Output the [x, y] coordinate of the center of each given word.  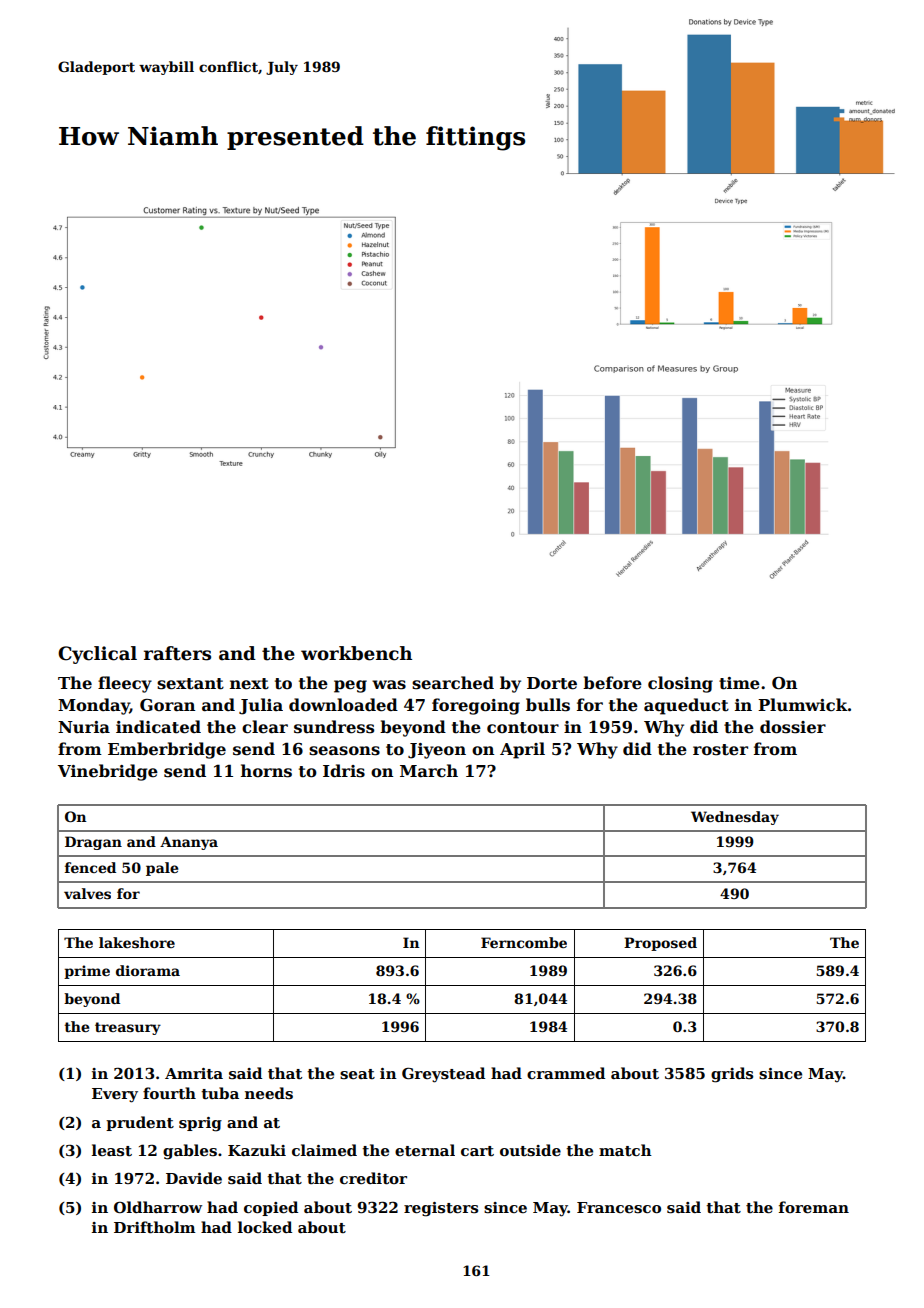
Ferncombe [524, 942]
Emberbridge [167, 750]
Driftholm [155, 1227]
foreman [814, 1207]
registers [441, 1209]
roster [720, 750]
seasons [344, 751]
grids [732, 1075]
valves [87, 893]
